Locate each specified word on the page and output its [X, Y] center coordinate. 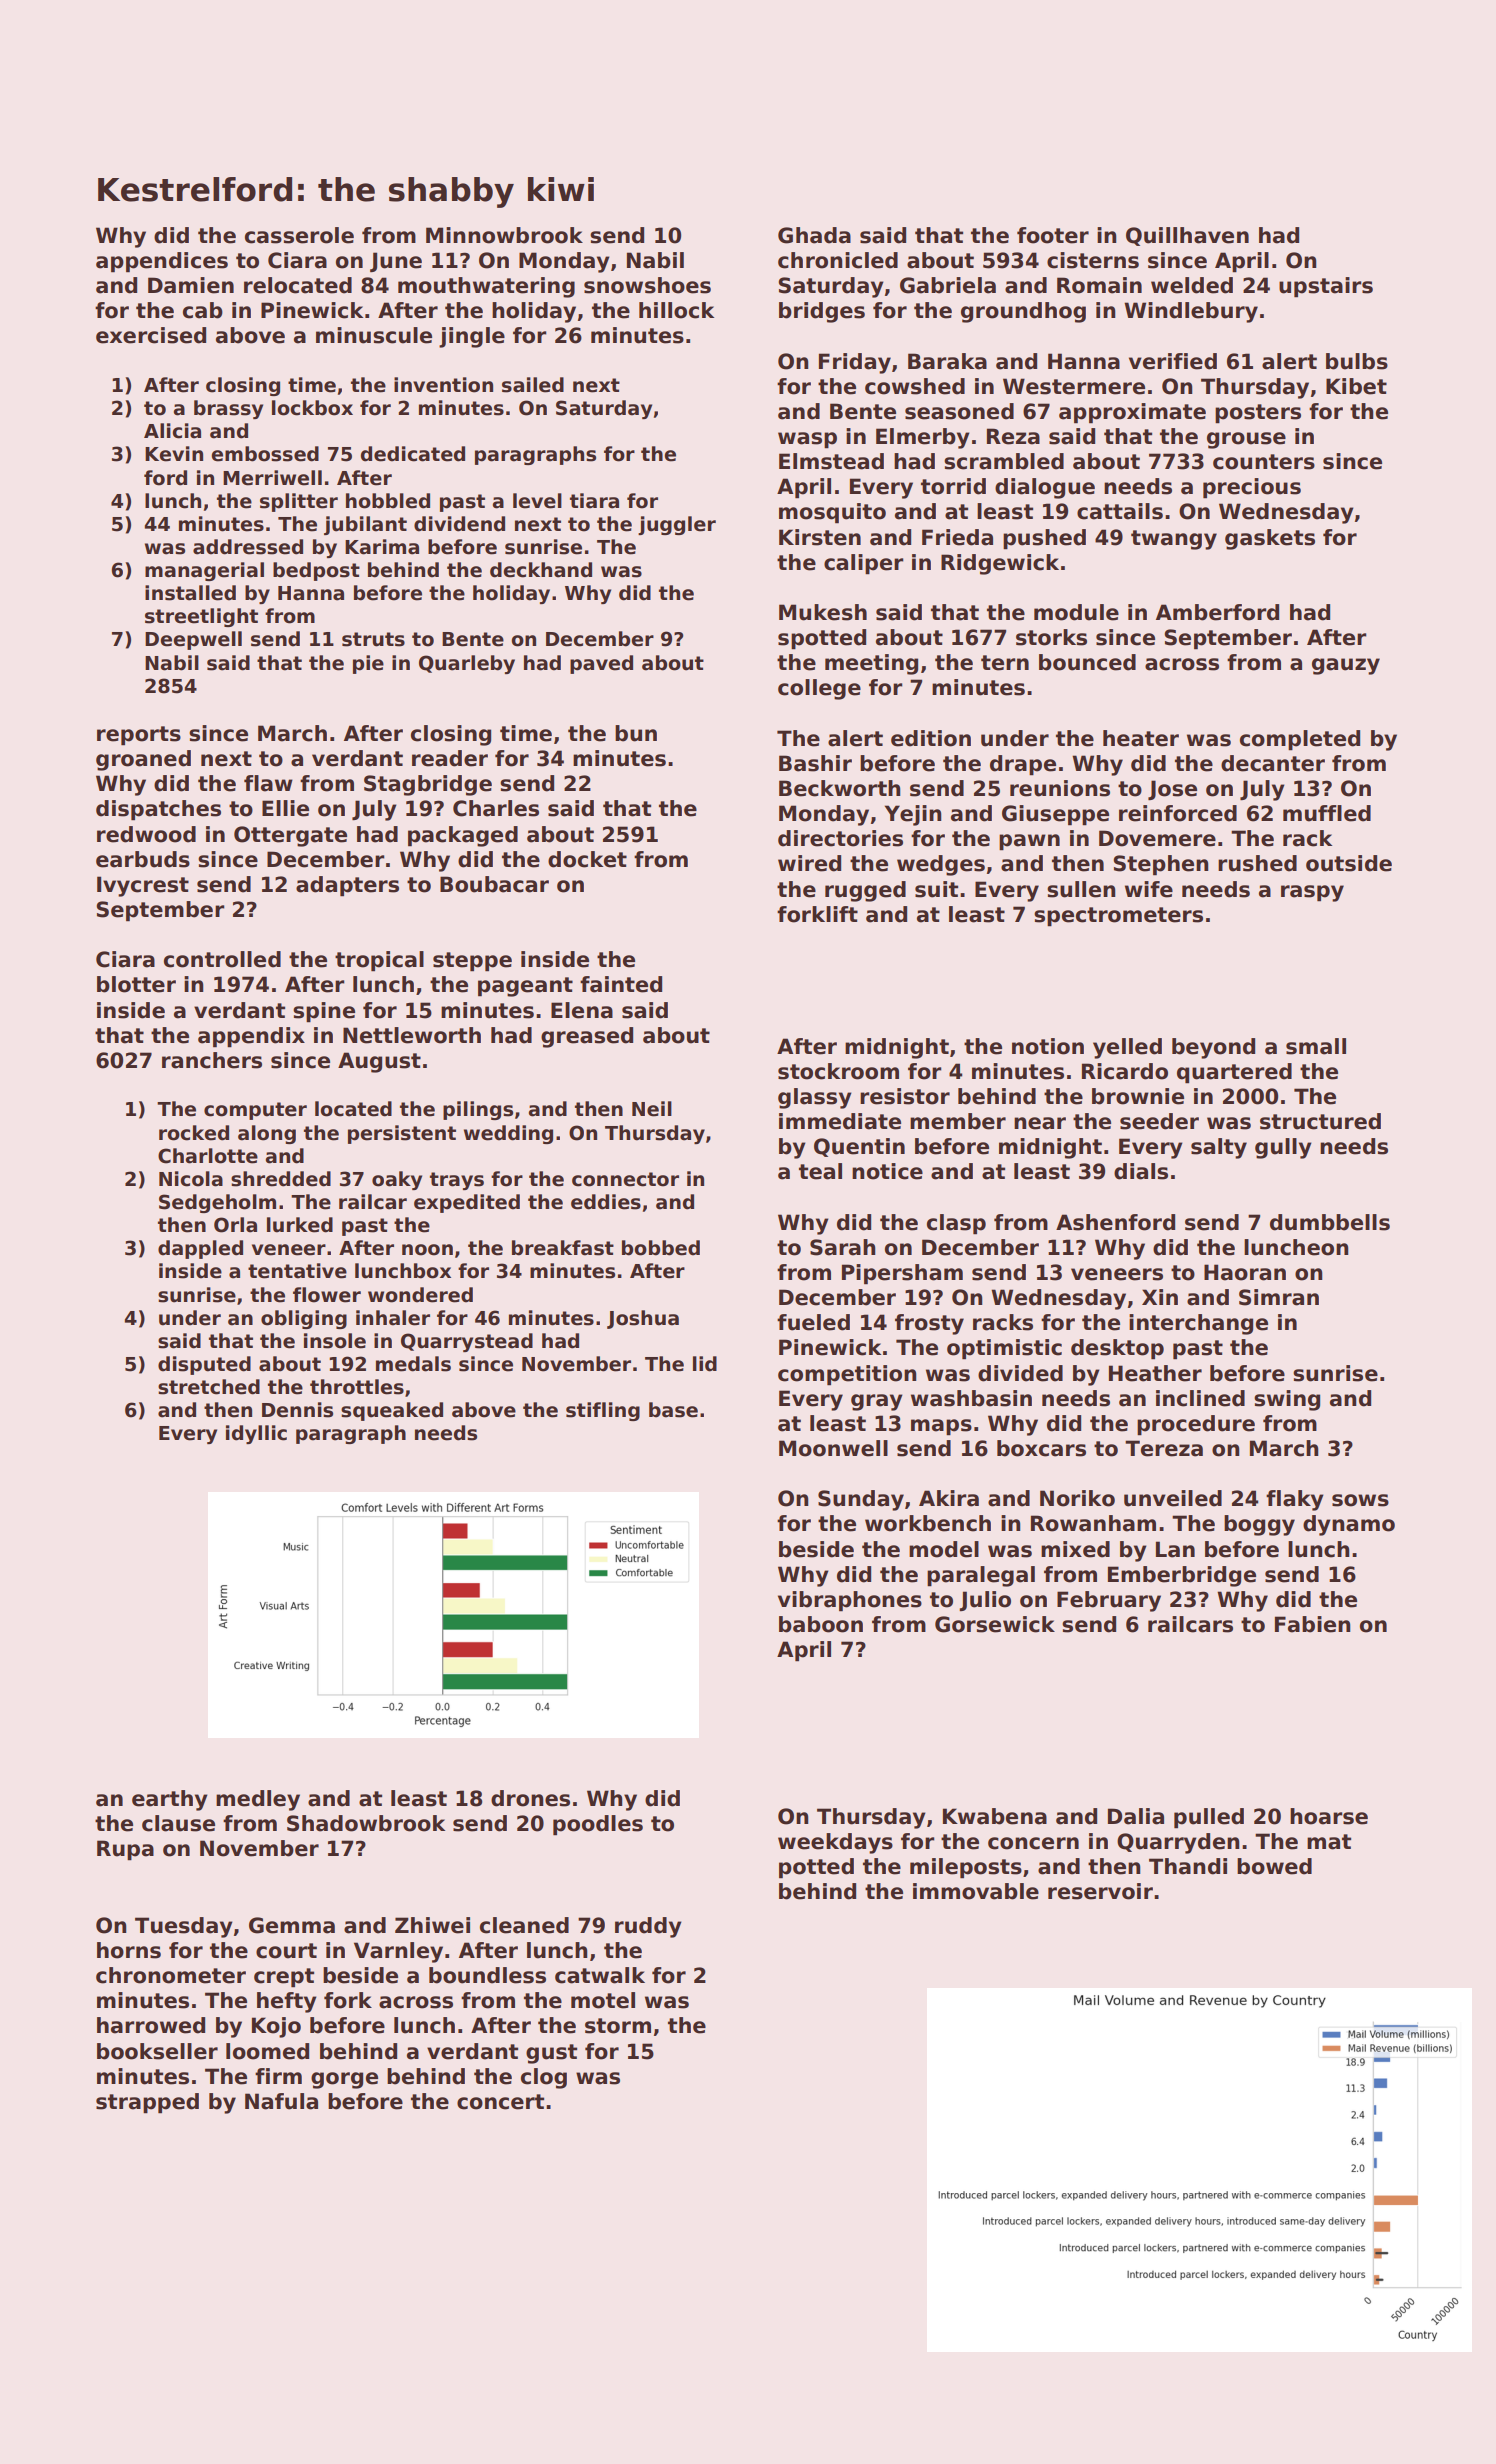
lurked [300, 1225]
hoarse [1329, 1816]
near [1040, 1123]
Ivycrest [143, 886]
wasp [807, 440]
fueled [813, 1322]
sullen [1081, 889]
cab [203, 310]
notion [1048, 1046]
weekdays [835, 1843]
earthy [170, 1800]
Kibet [1356, 386]
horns [129, 1950]
